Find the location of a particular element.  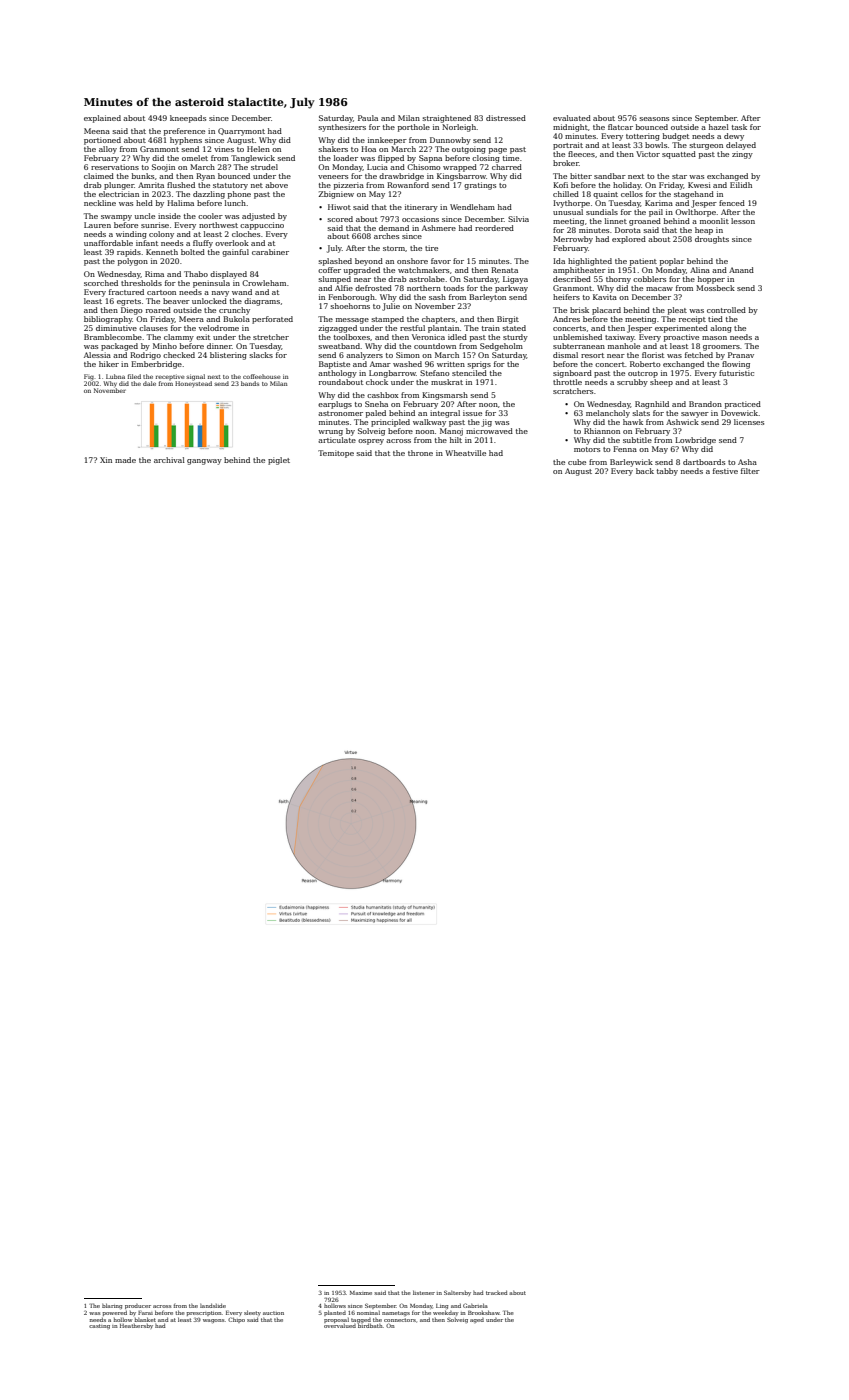

producer is located at coordinates (138, 1306).
